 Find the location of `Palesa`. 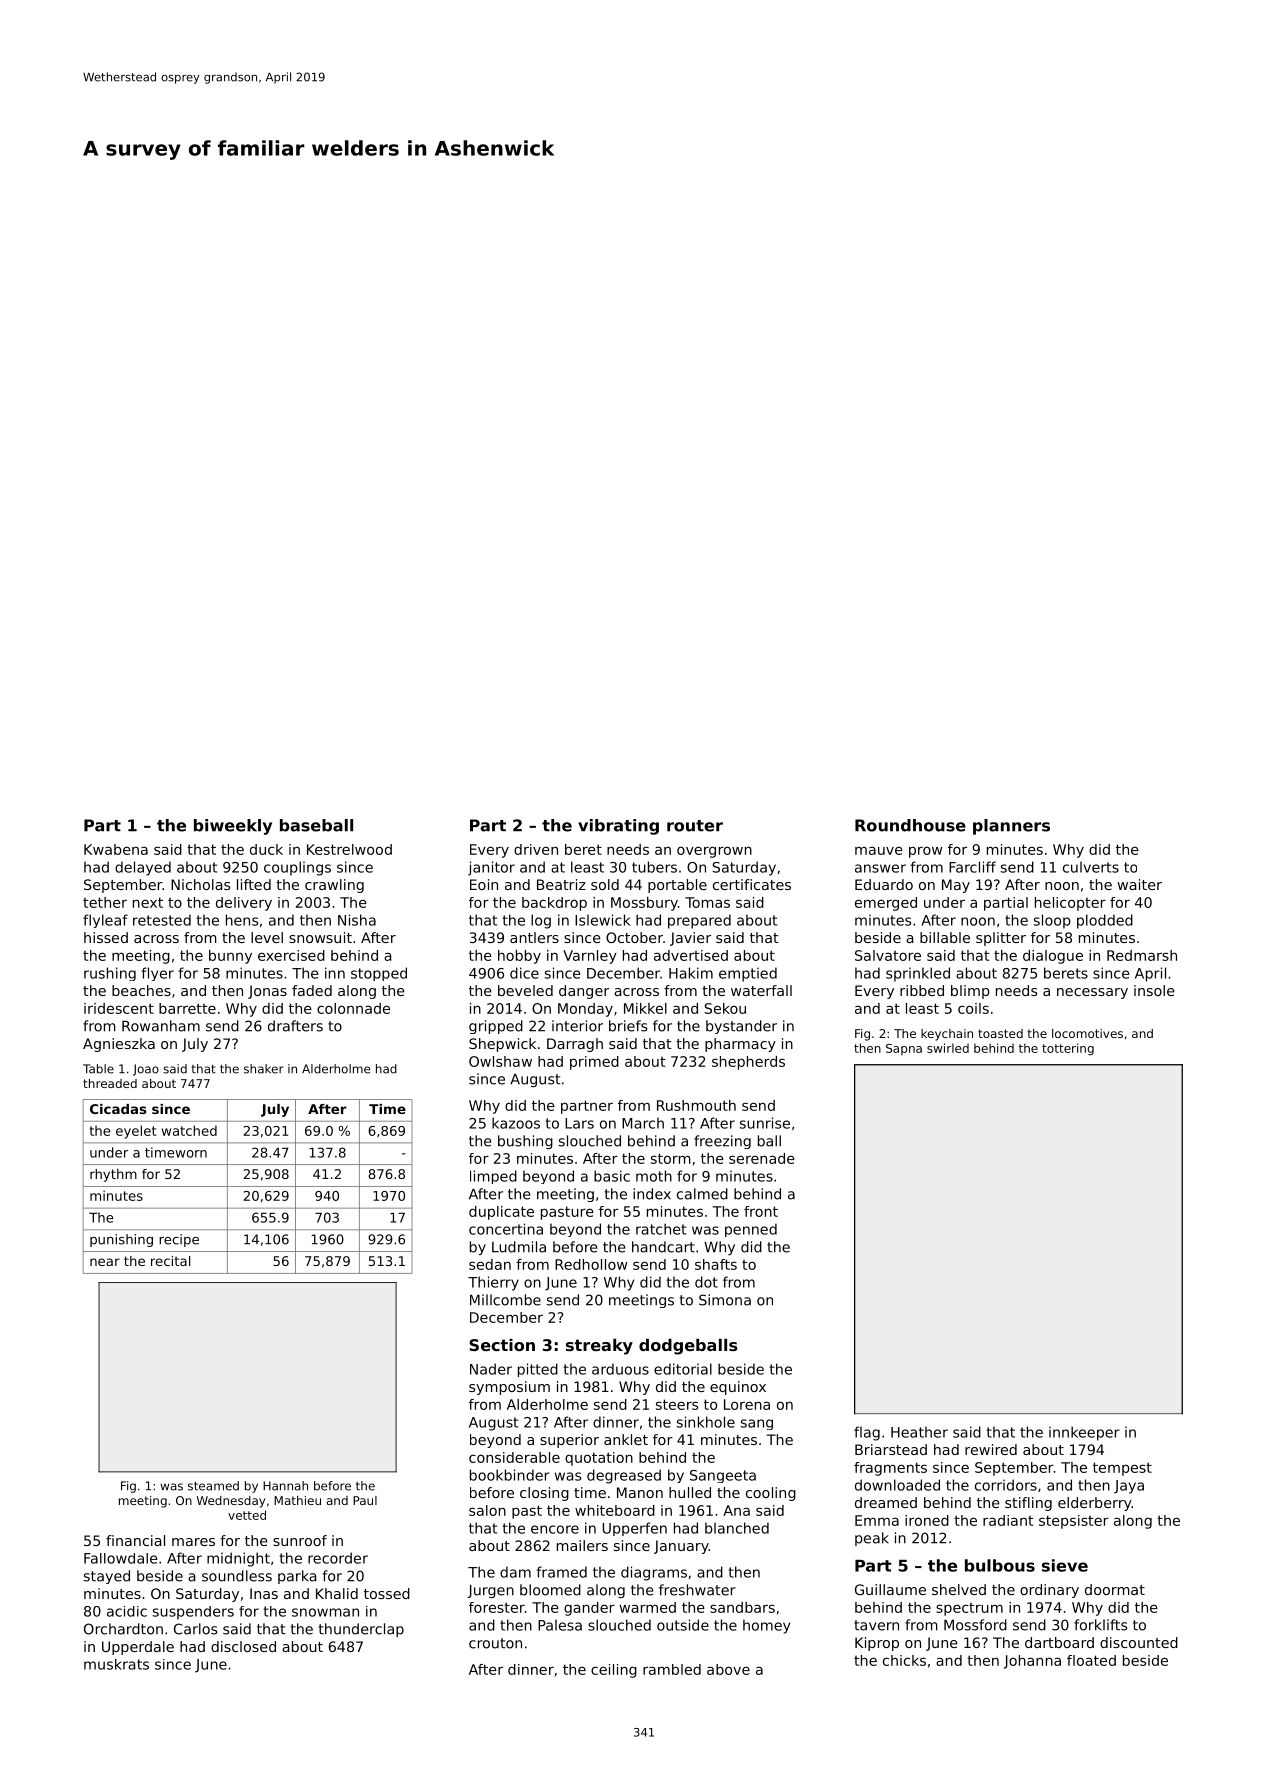

Palesa is located at coordinates (560, 1625).
